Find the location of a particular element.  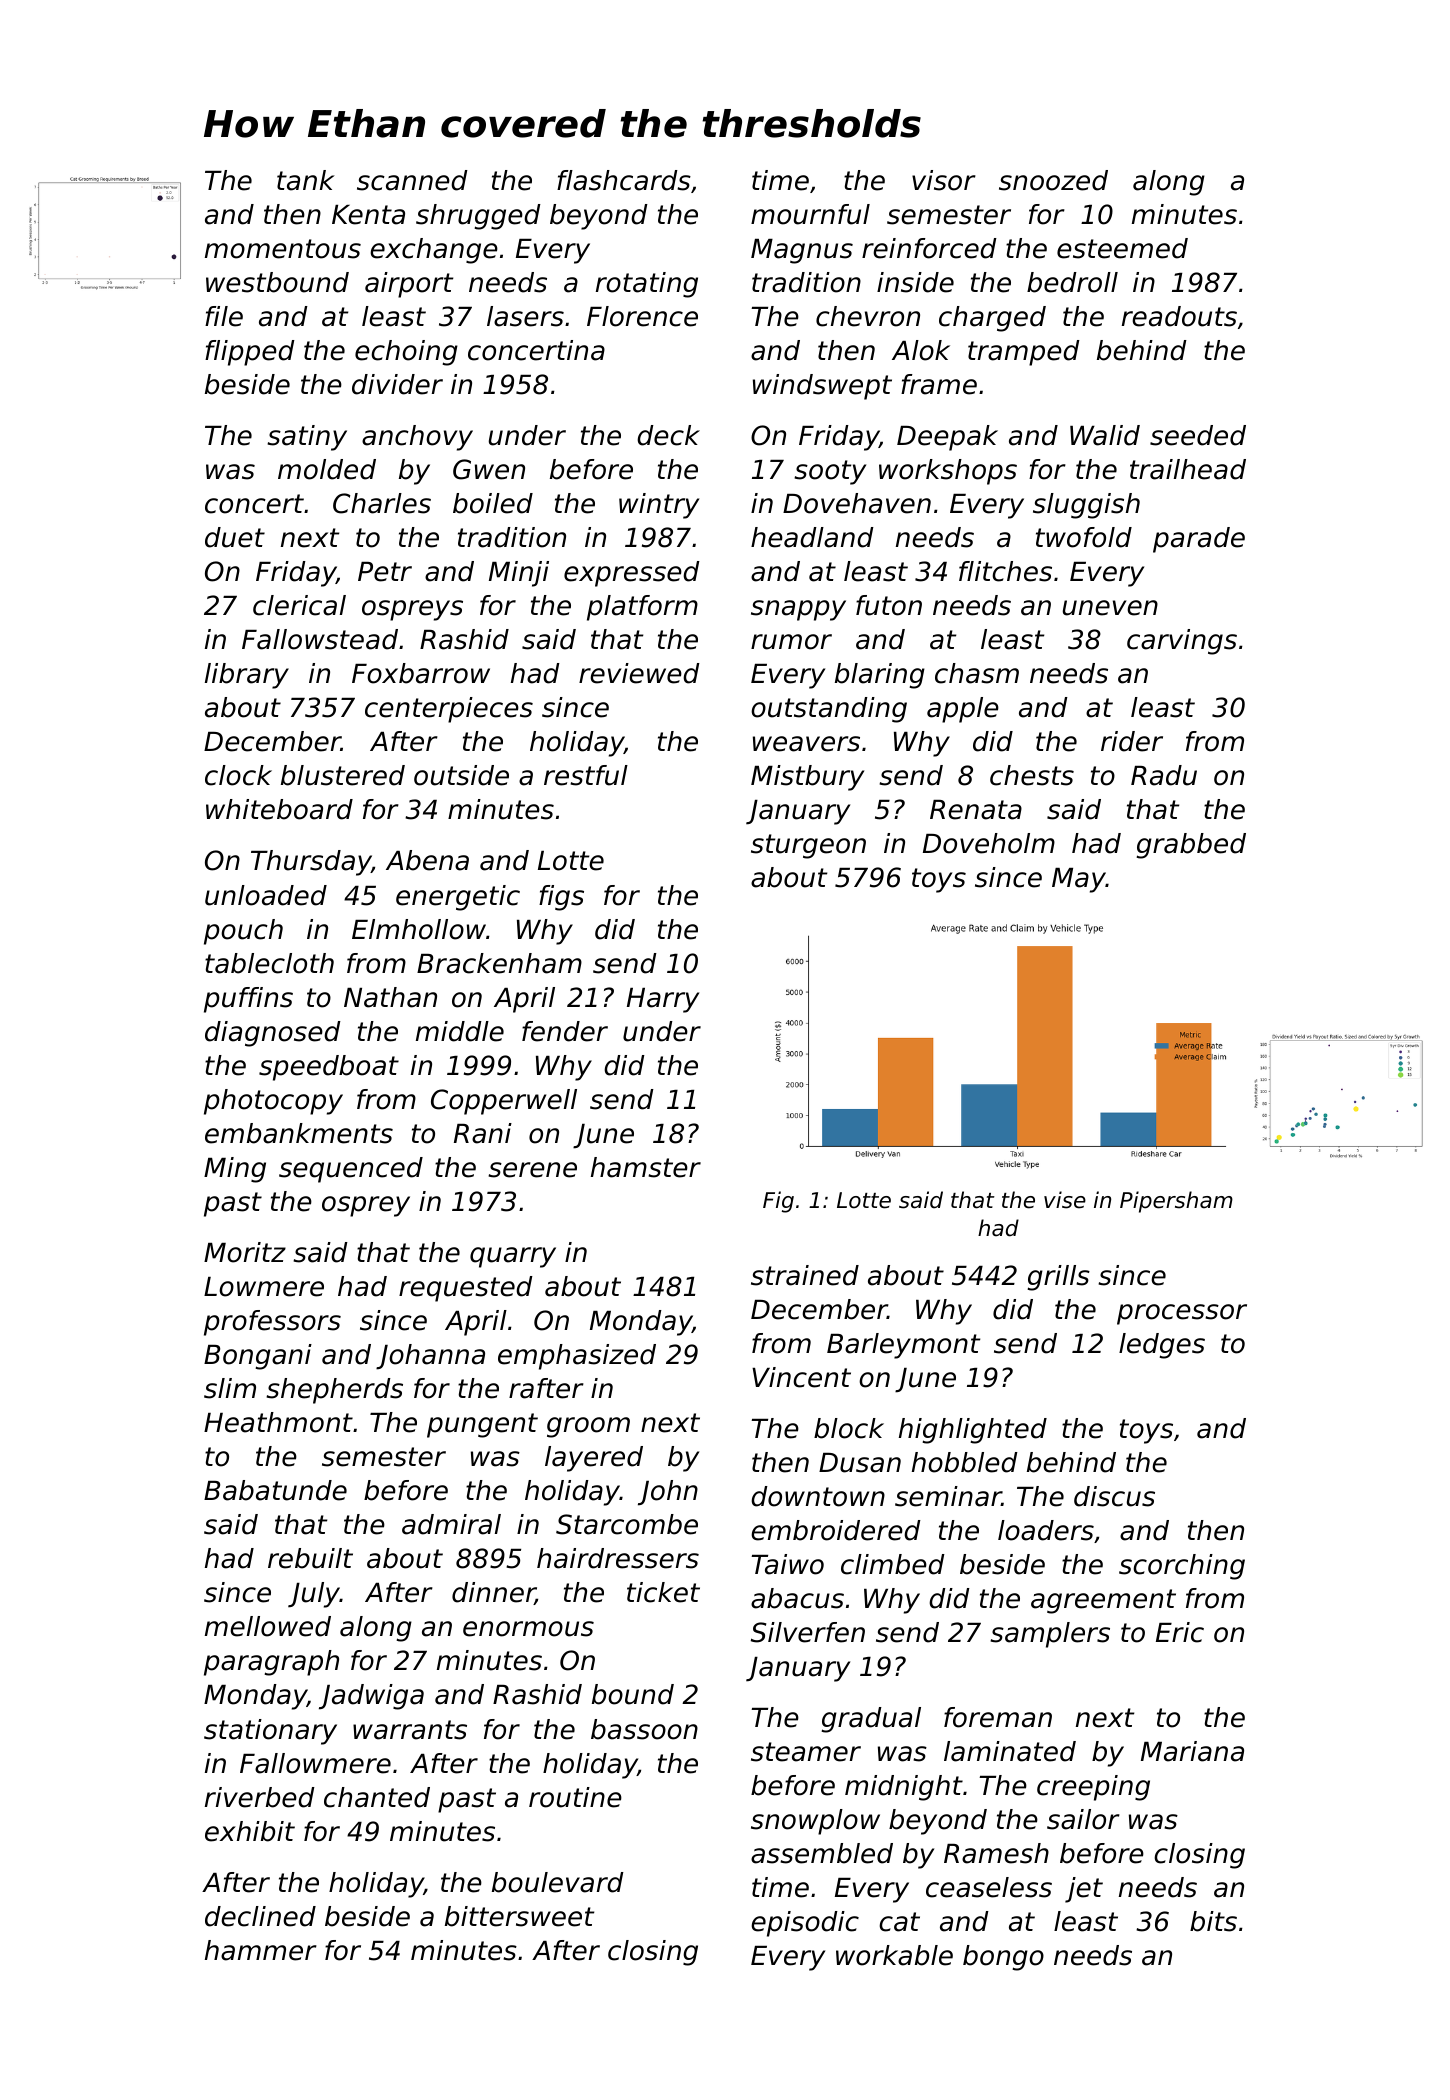

scorching is located at coordinates (1182, 1567).
